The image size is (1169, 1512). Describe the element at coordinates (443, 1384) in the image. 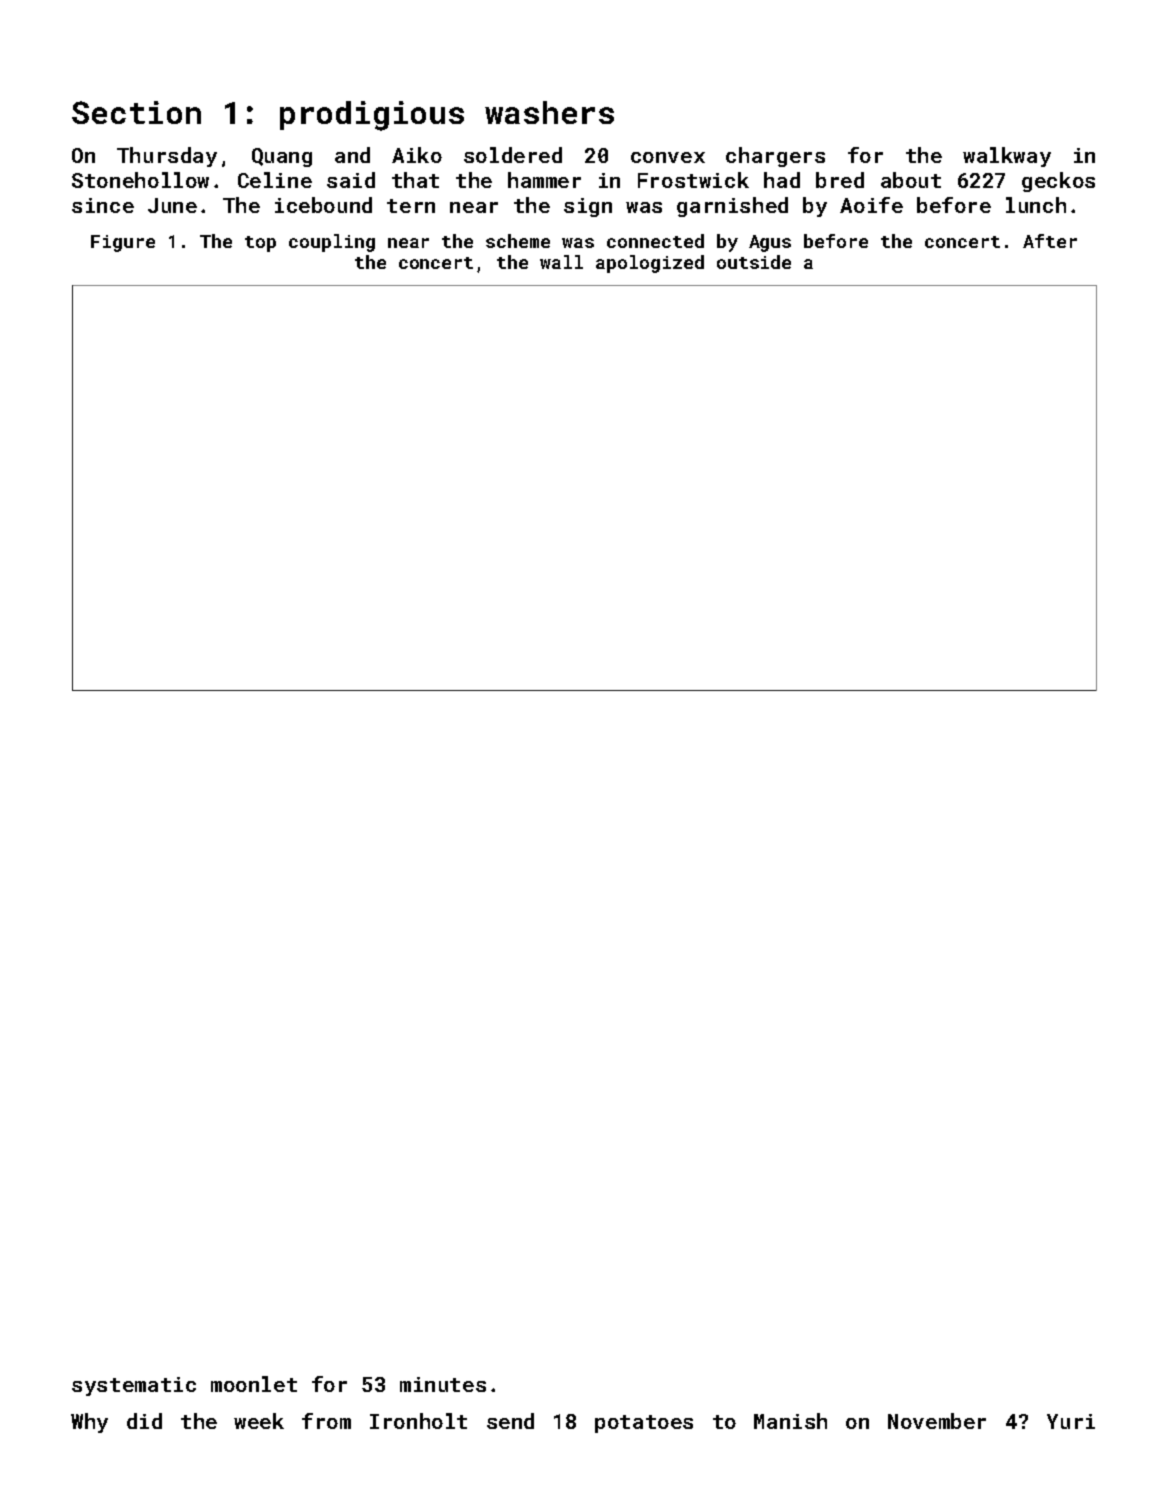

I see `minutes` at that location.
